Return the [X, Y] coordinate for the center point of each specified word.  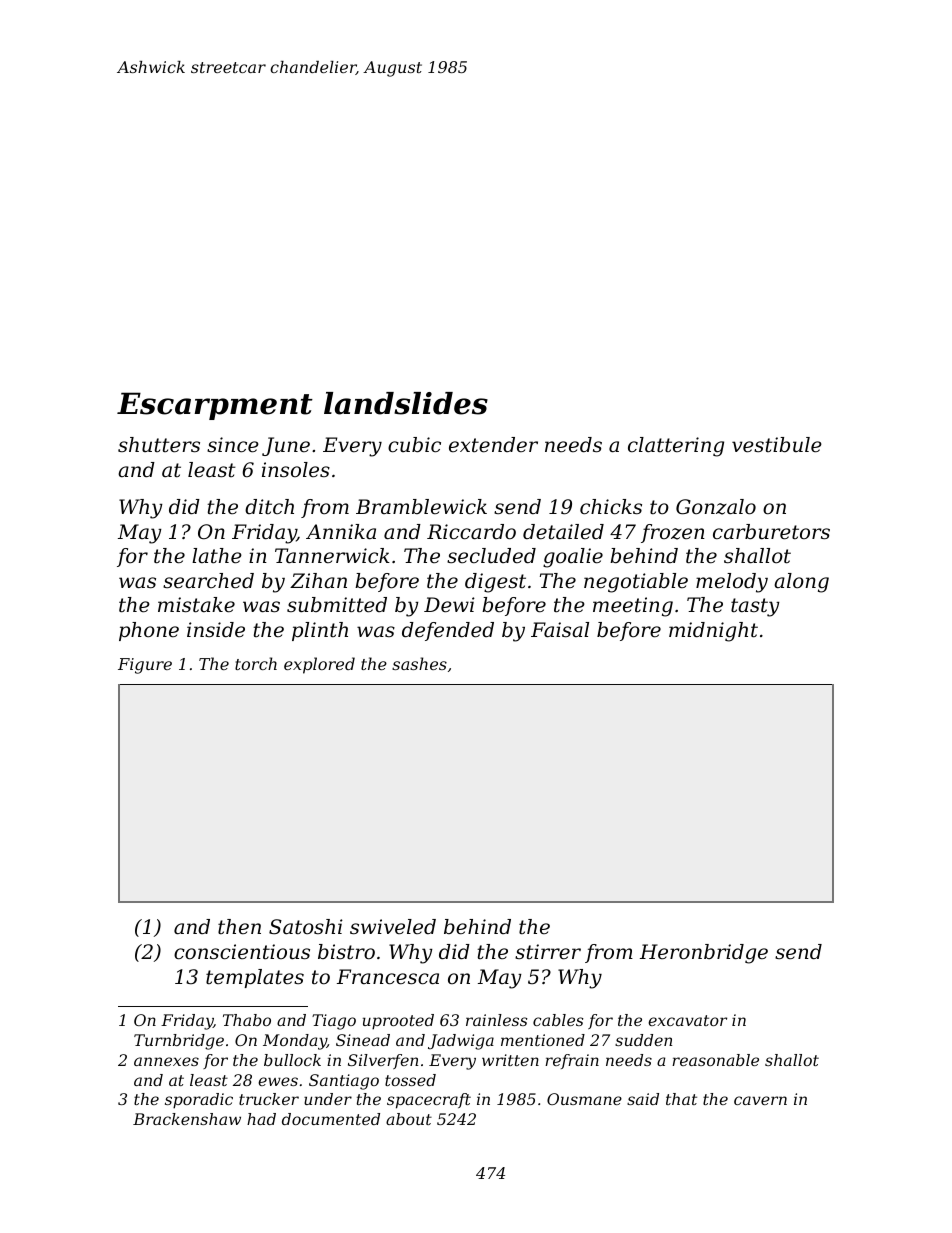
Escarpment [215, 406]
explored [319, 665]
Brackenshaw [187, 1119]
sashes [419, 663]
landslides [406, 403]
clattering [676, 447]
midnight [713, 632]
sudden [643, 1040]
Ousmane [584, 1099]
